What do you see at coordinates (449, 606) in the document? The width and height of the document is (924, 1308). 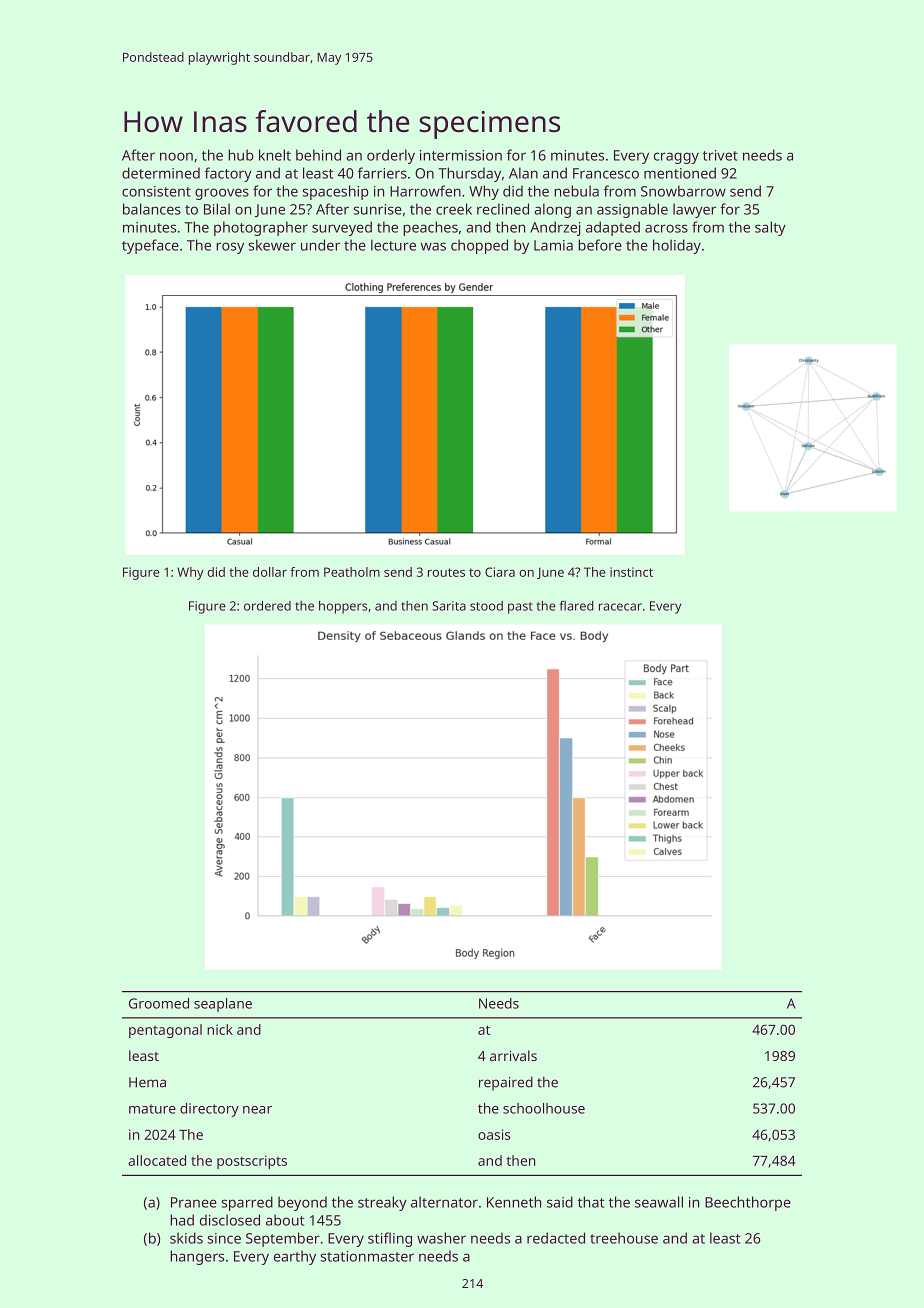 I see `Sarita` at bounding box center [449, 606].
